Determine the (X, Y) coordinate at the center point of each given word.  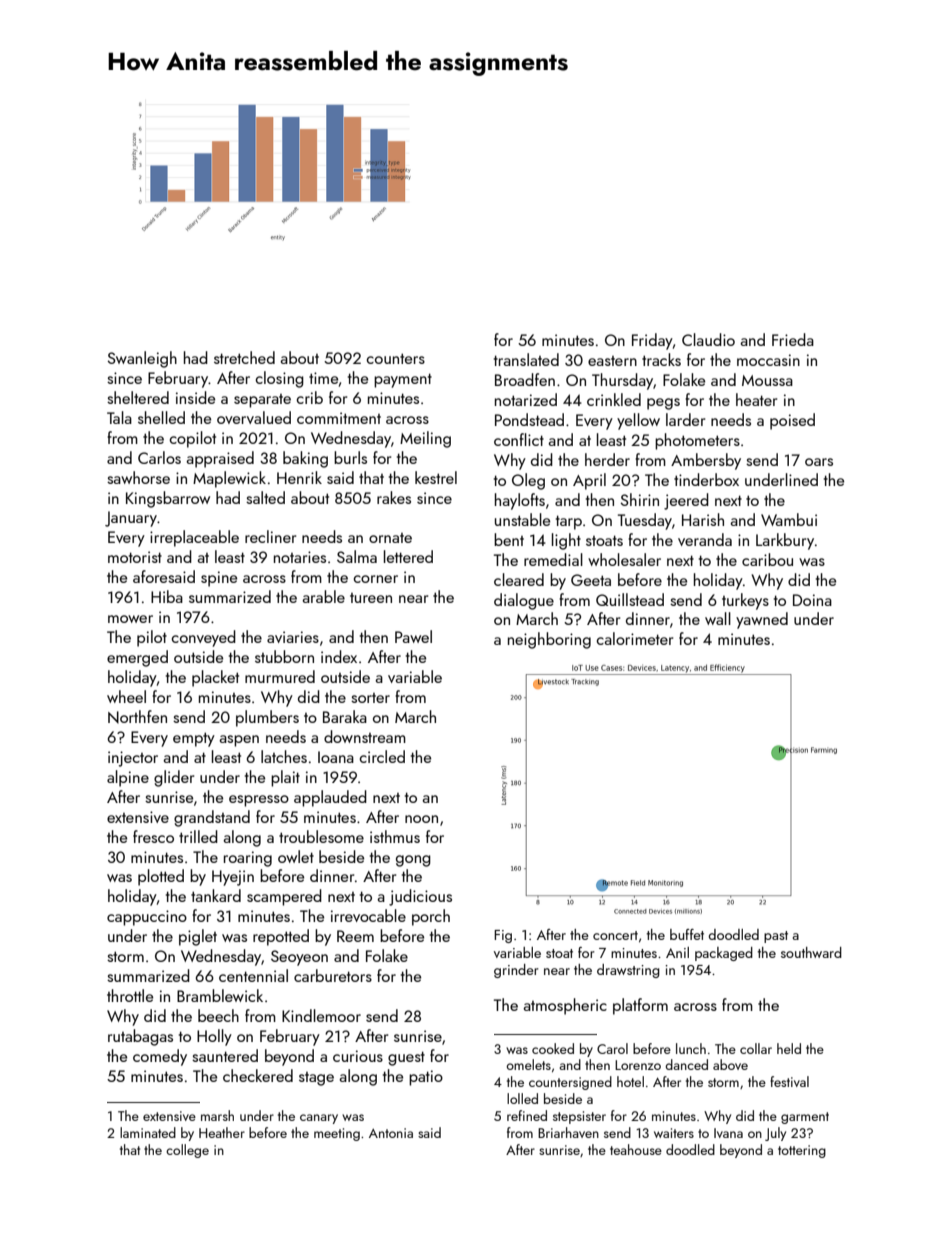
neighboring (549, 640)
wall (718, 618)
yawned (762, 620)
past (776, 937)
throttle (130, 995)
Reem (355, 936)
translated (526, 359)
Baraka (345, 716)
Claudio (708, 339)
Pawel (413, 636)
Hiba (167, 596)
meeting (337, 1134)
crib (309, 397)
